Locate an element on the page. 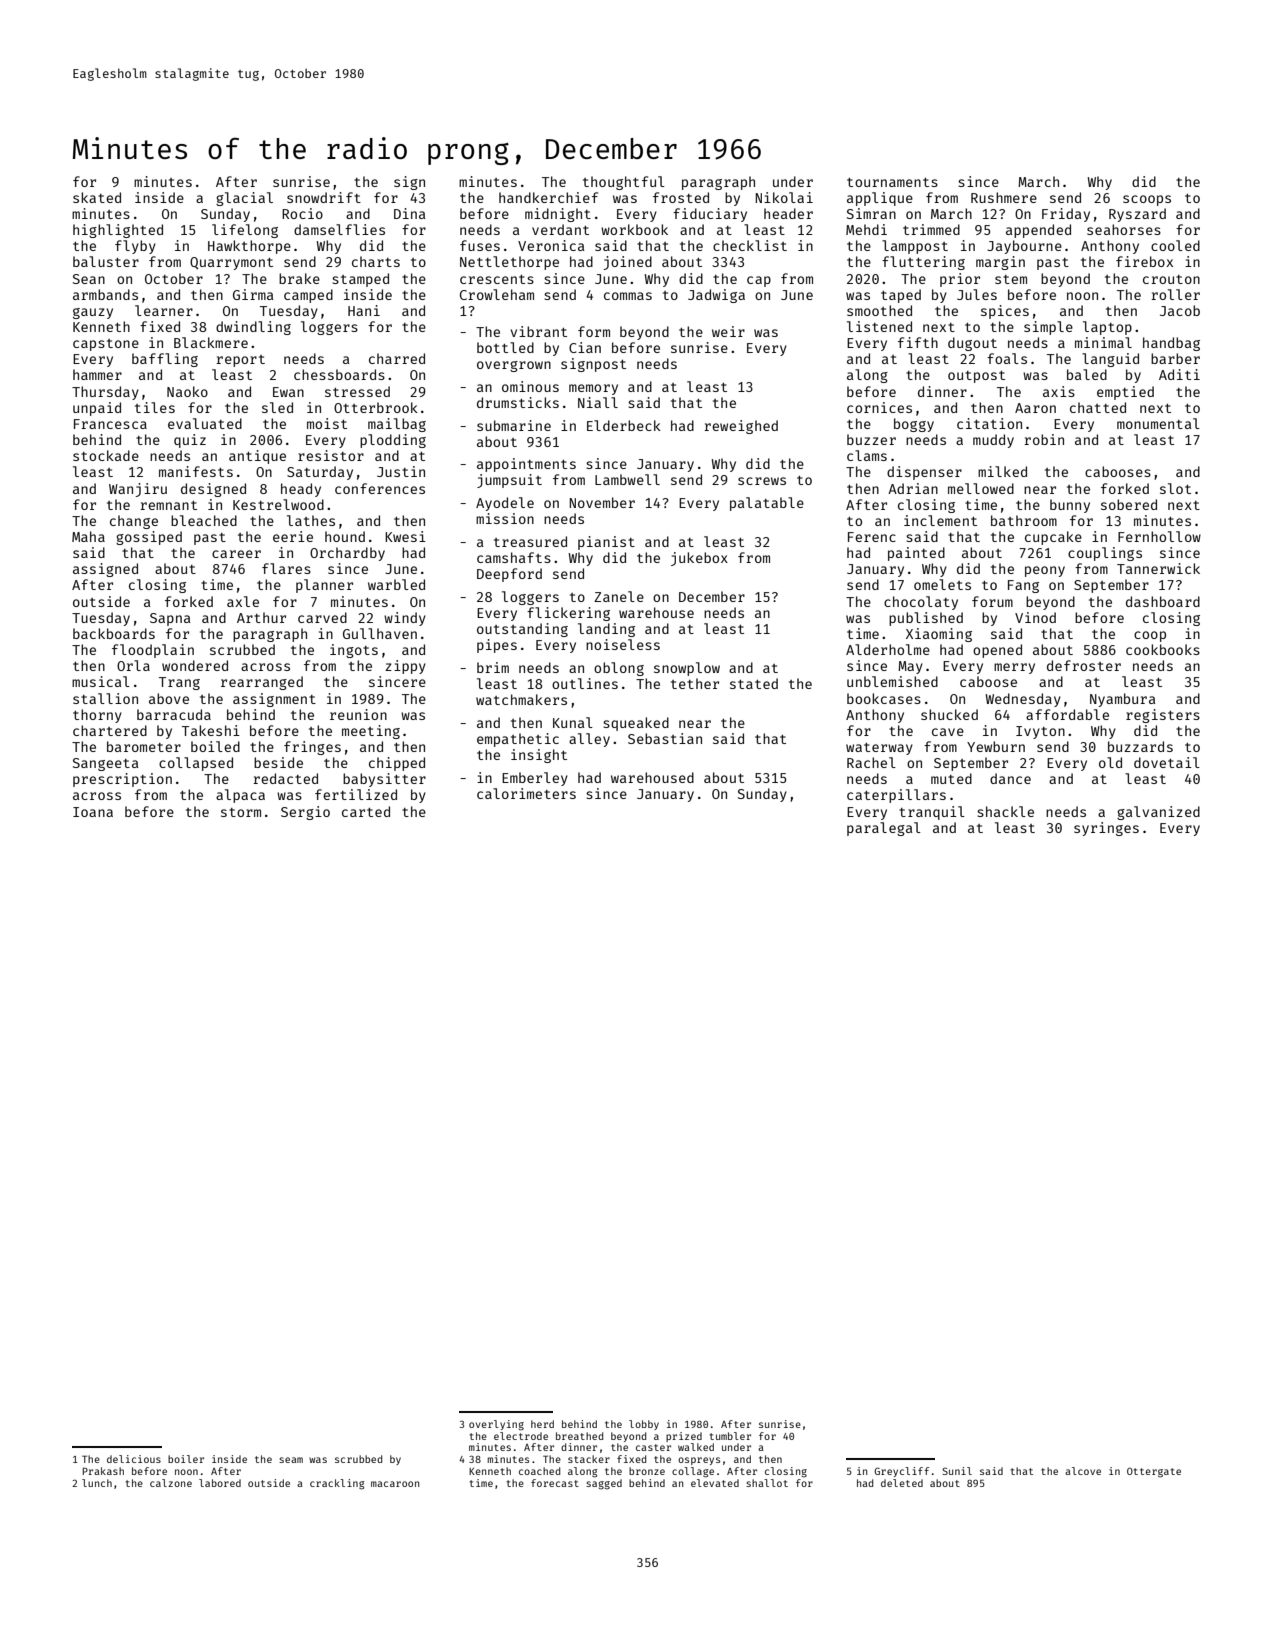  syringes is located at coordinates (1106, 829).
